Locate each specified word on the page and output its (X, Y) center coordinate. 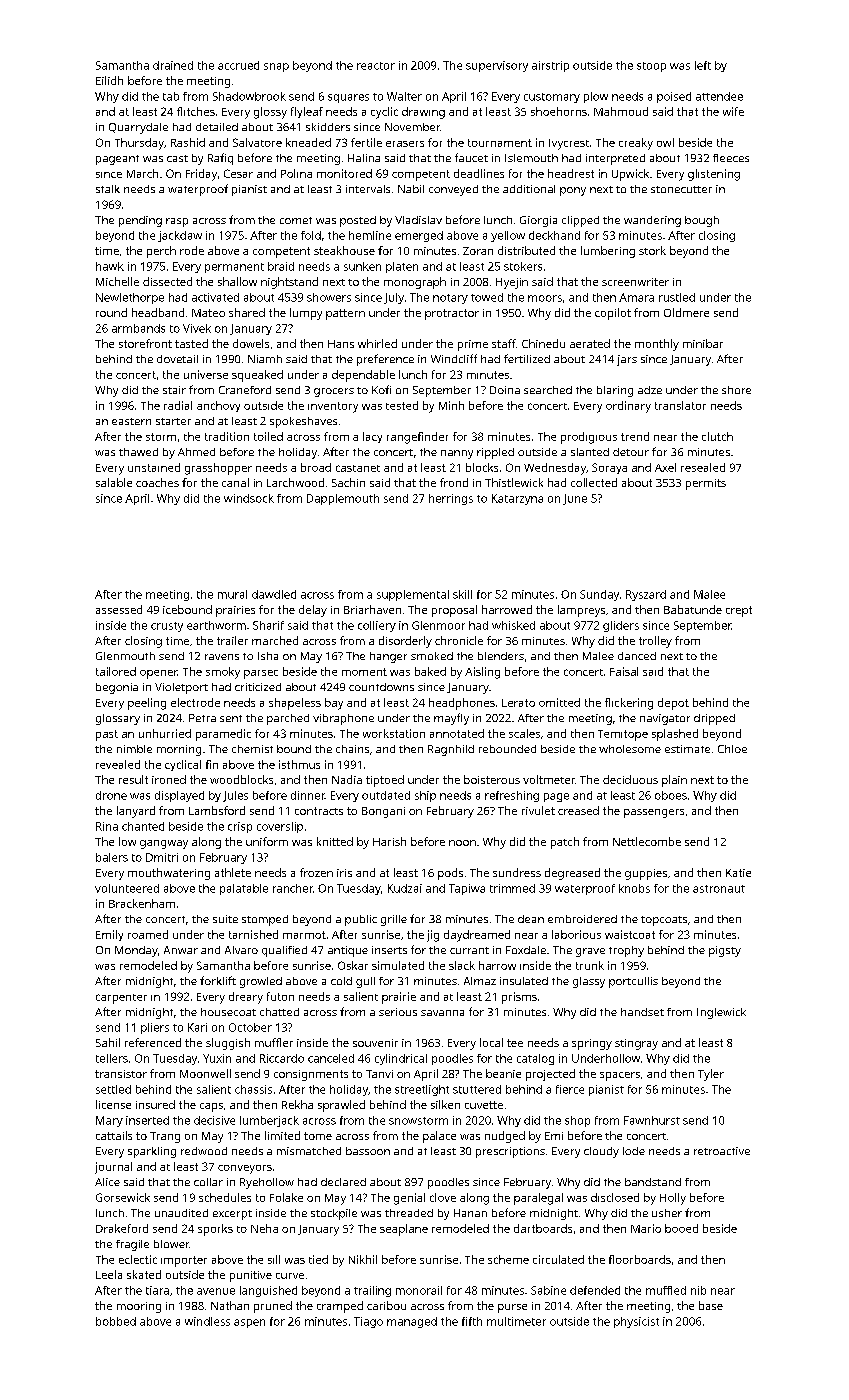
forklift (218, 980)
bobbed (116, 1321)
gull (365, 982)
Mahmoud (621, 111)
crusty (167, 627)
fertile (366, 142)
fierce (570, 1089)
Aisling (482, 673)
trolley (655, 642)
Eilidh (109, 80)
